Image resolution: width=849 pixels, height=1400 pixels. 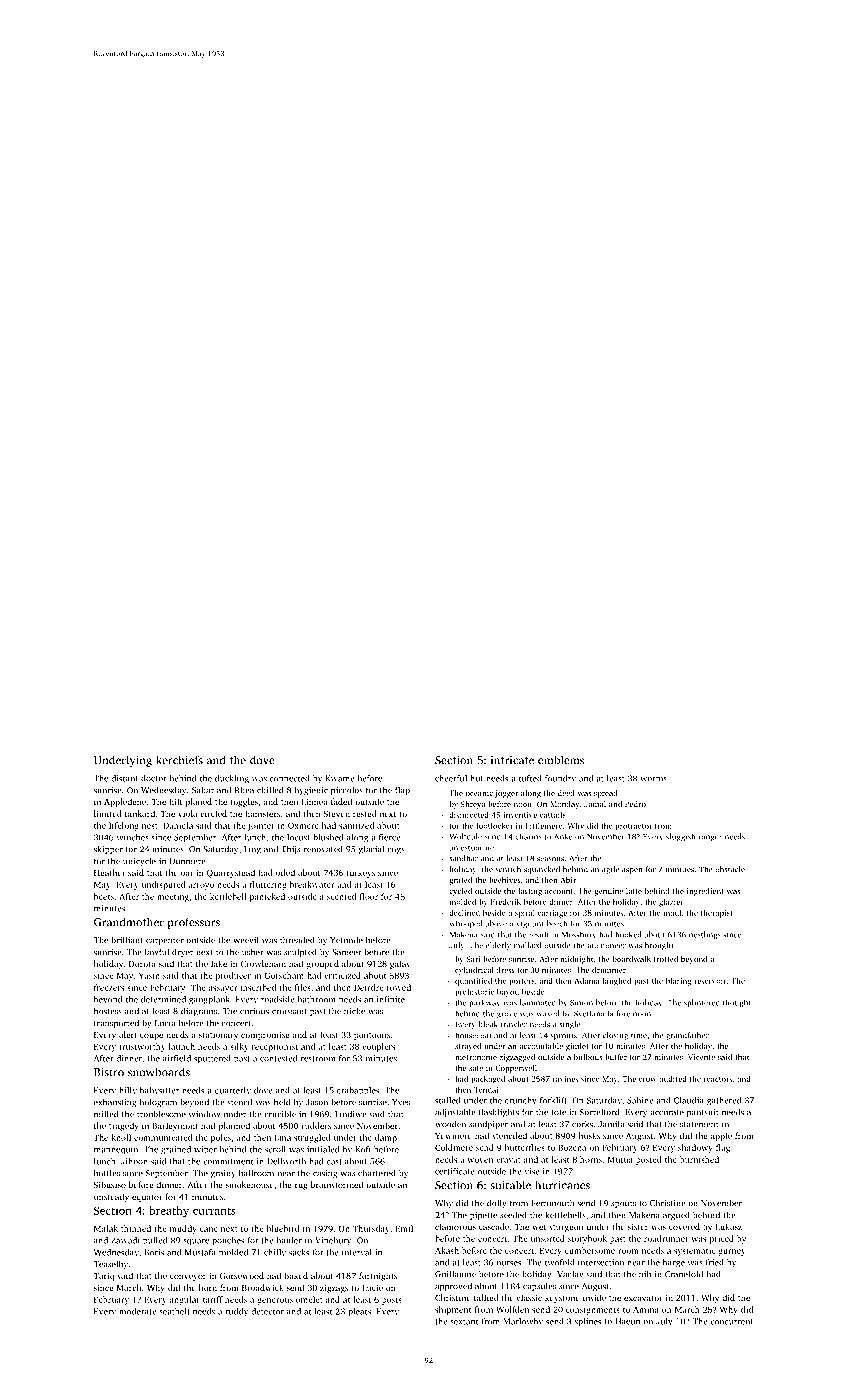 What do you see at coordinates (111, 1197) in the screenshot?
I see `unsteady` at bounding box center [111, 1197].
